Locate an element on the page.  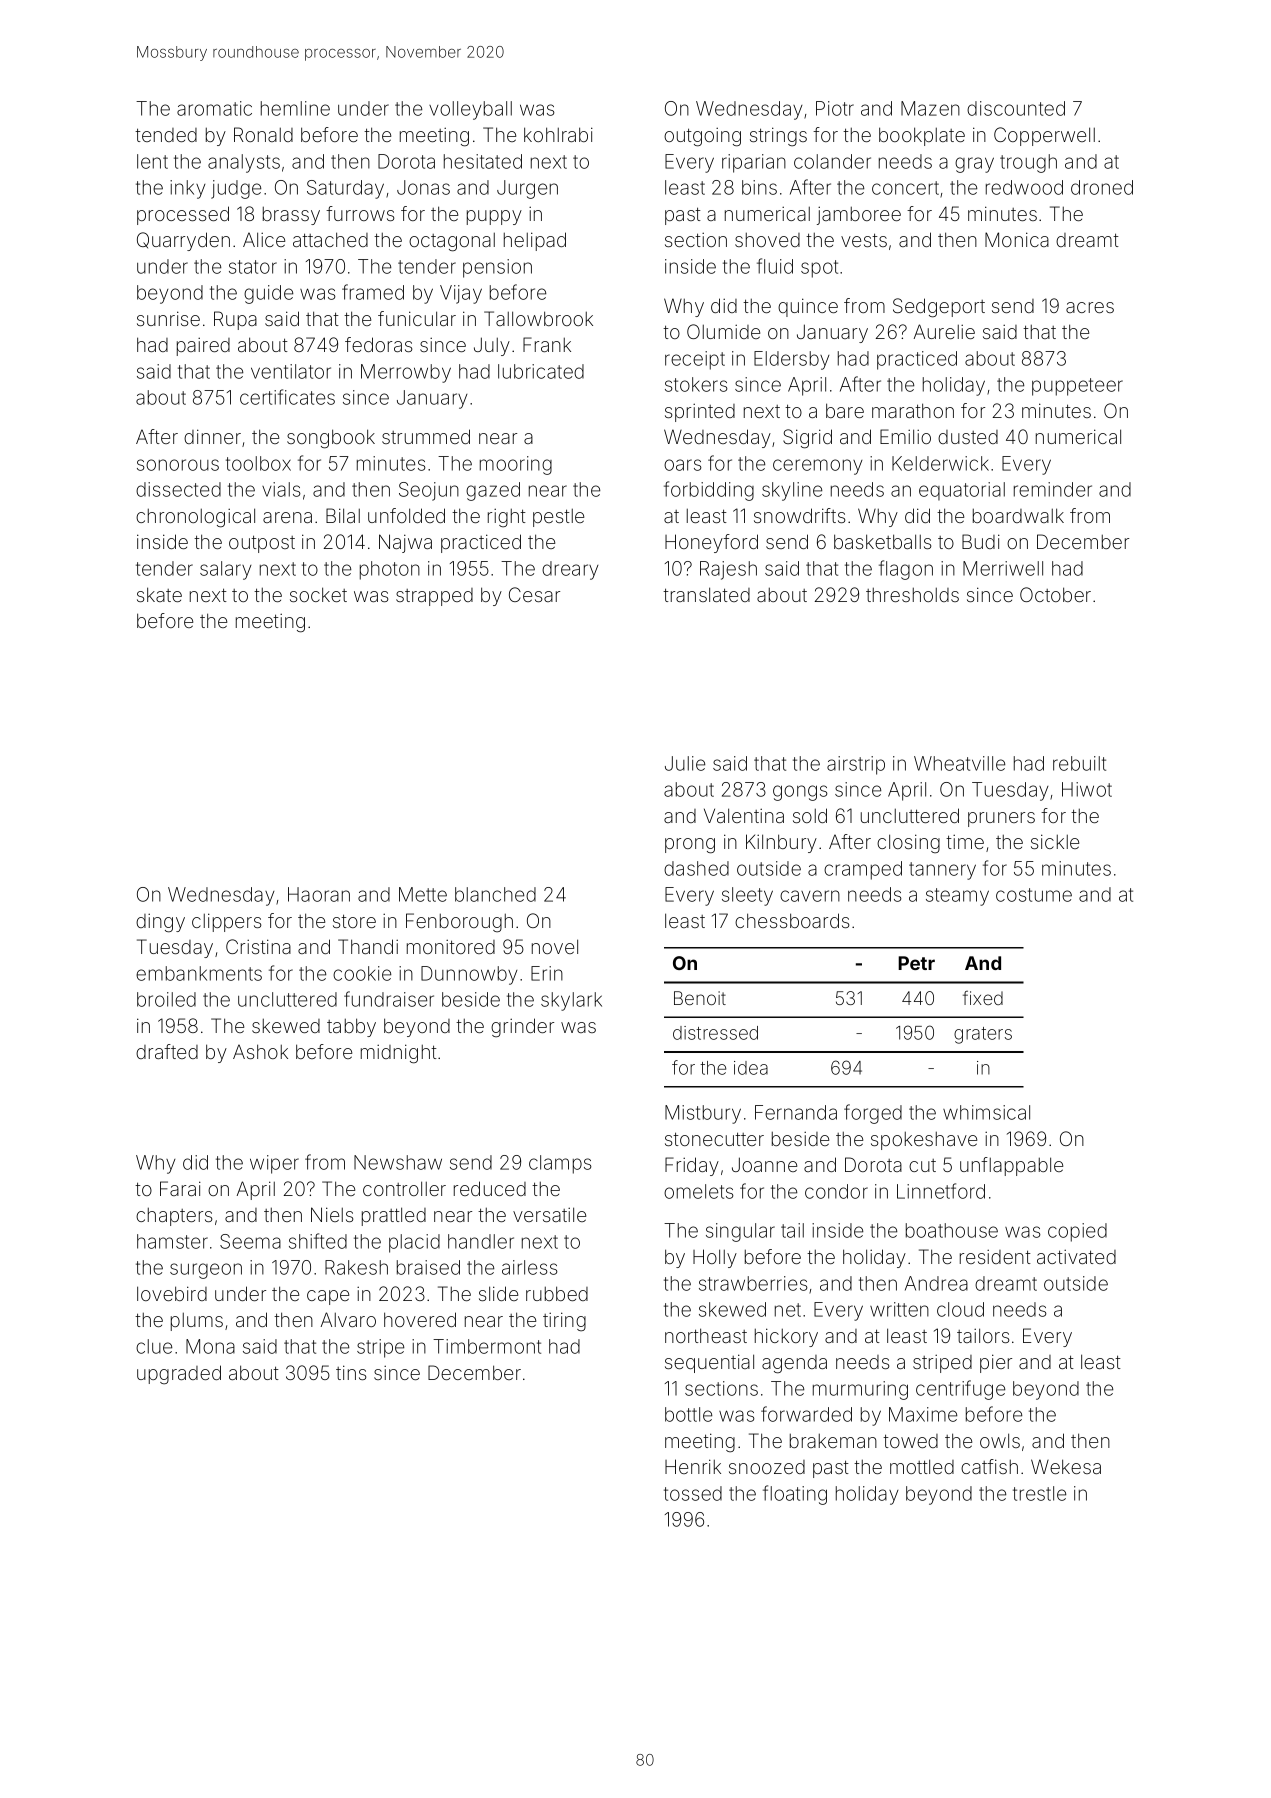
Saturday is located at coordinates (345, 189).
